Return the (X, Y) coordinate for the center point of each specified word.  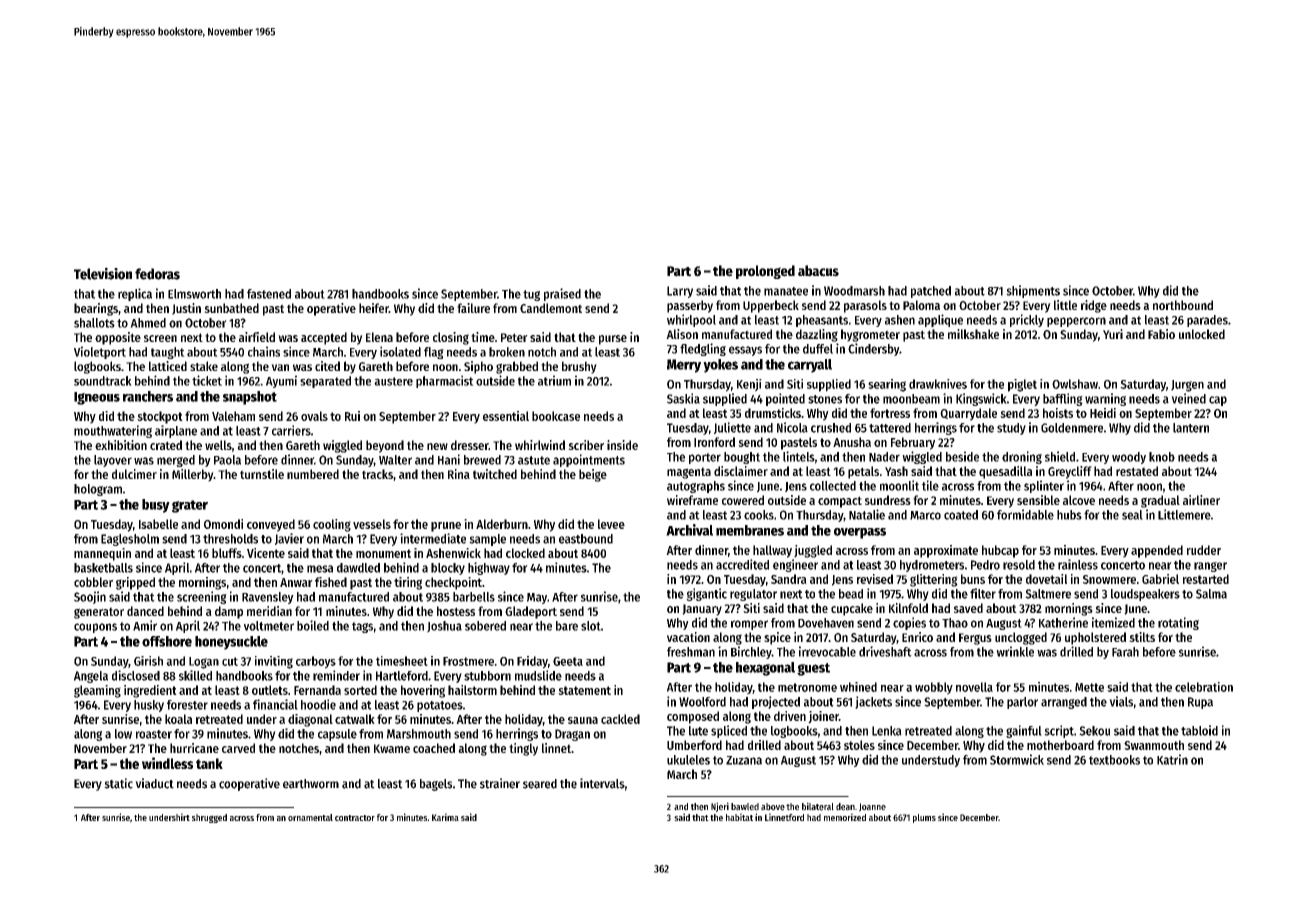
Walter (395, 460)
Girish (148, 661)
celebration (1204, 687)
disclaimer (741, 471)
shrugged (209, 818)
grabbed (517, 367)
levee (611, 524)
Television (103, 273)
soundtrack (103, 381)
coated (961, 515)
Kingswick (981, 399)
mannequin (102, 554)
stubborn (487, 676)
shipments (1033, 291)
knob (1162, 457)
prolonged (765, 272)
